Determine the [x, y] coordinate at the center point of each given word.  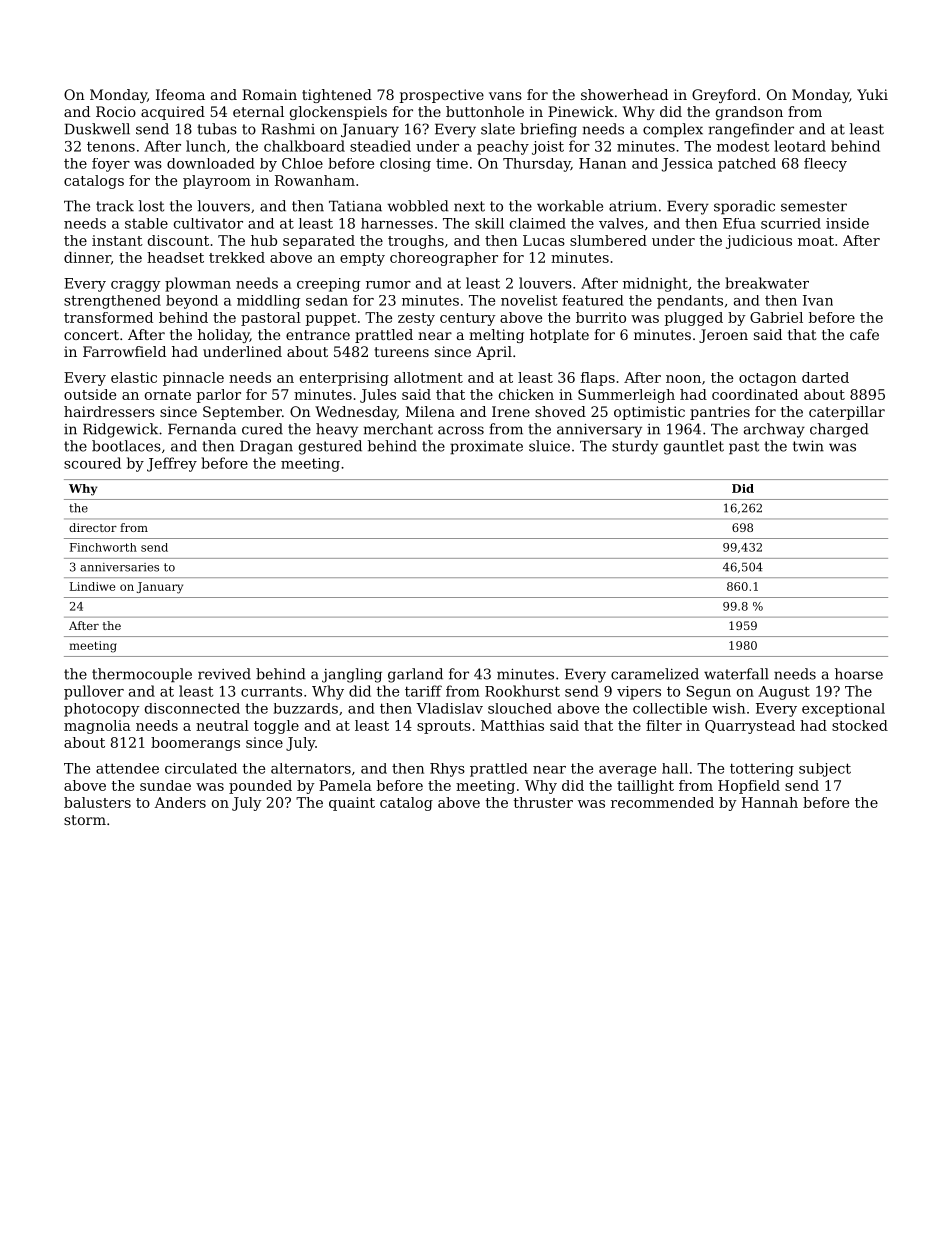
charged [839, 430]
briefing [548, 130]
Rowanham [315, 180]
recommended [662, 802]
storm [85, 820]
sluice [549, 446]
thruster [543, 802]
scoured [92, 463]
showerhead [624, 94]
